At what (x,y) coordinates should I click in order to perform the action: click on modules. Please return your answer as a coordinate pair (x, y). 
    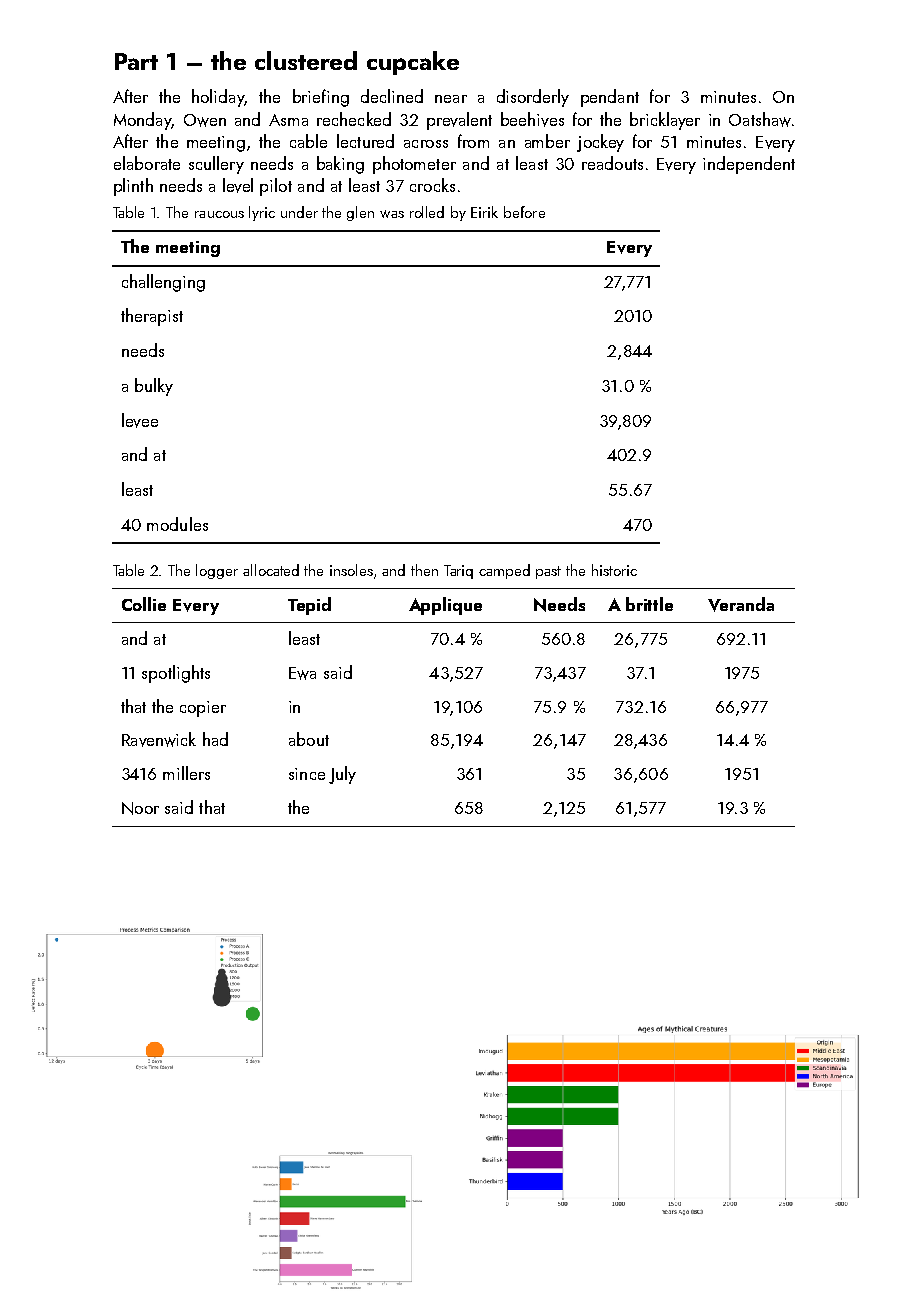
    Looking at the image, I should click on (177, 524).
